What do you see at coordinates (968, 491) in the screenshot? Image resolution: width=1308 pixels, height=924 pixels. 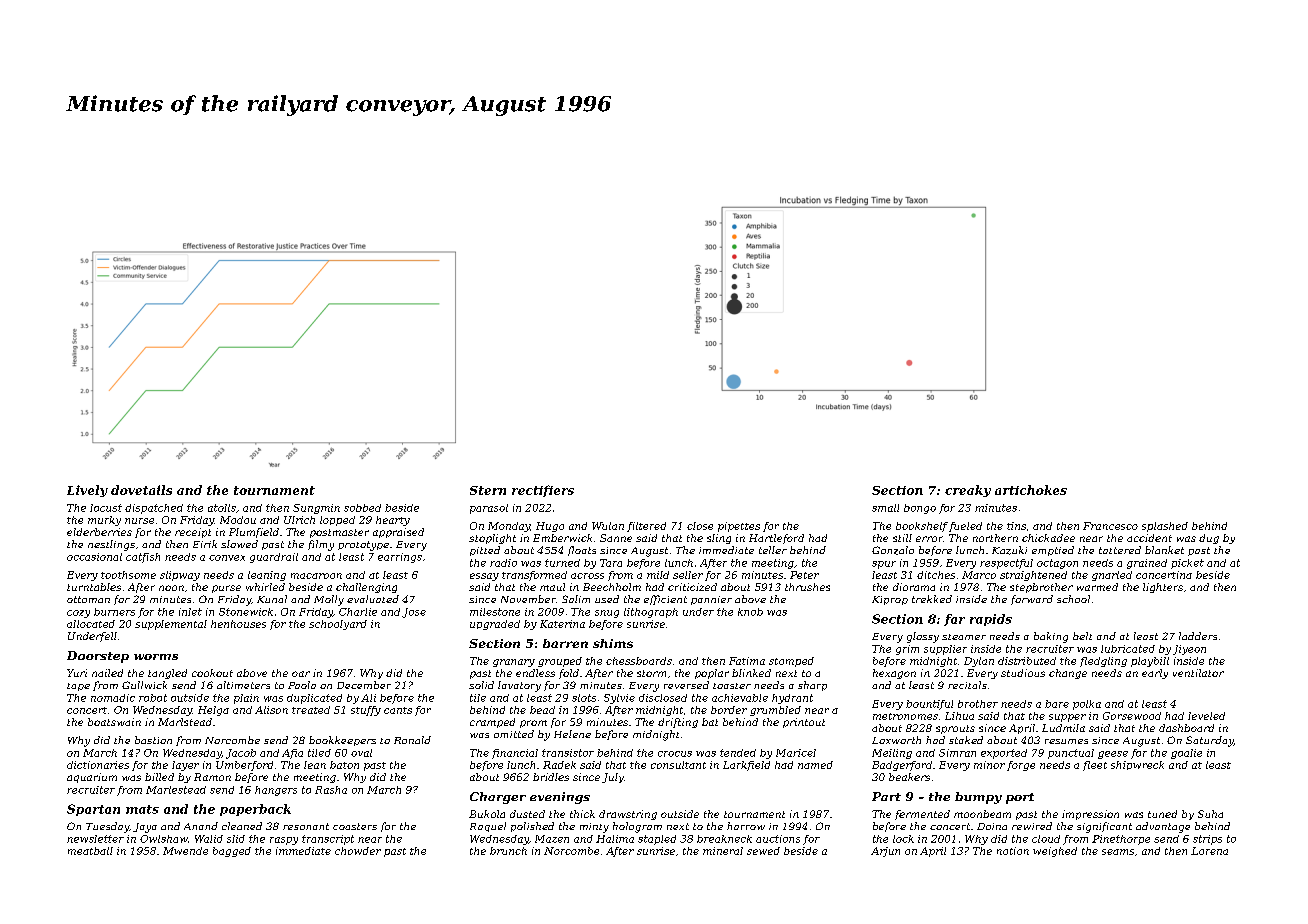 I see `creaky` at bounding box center [968, 491].
